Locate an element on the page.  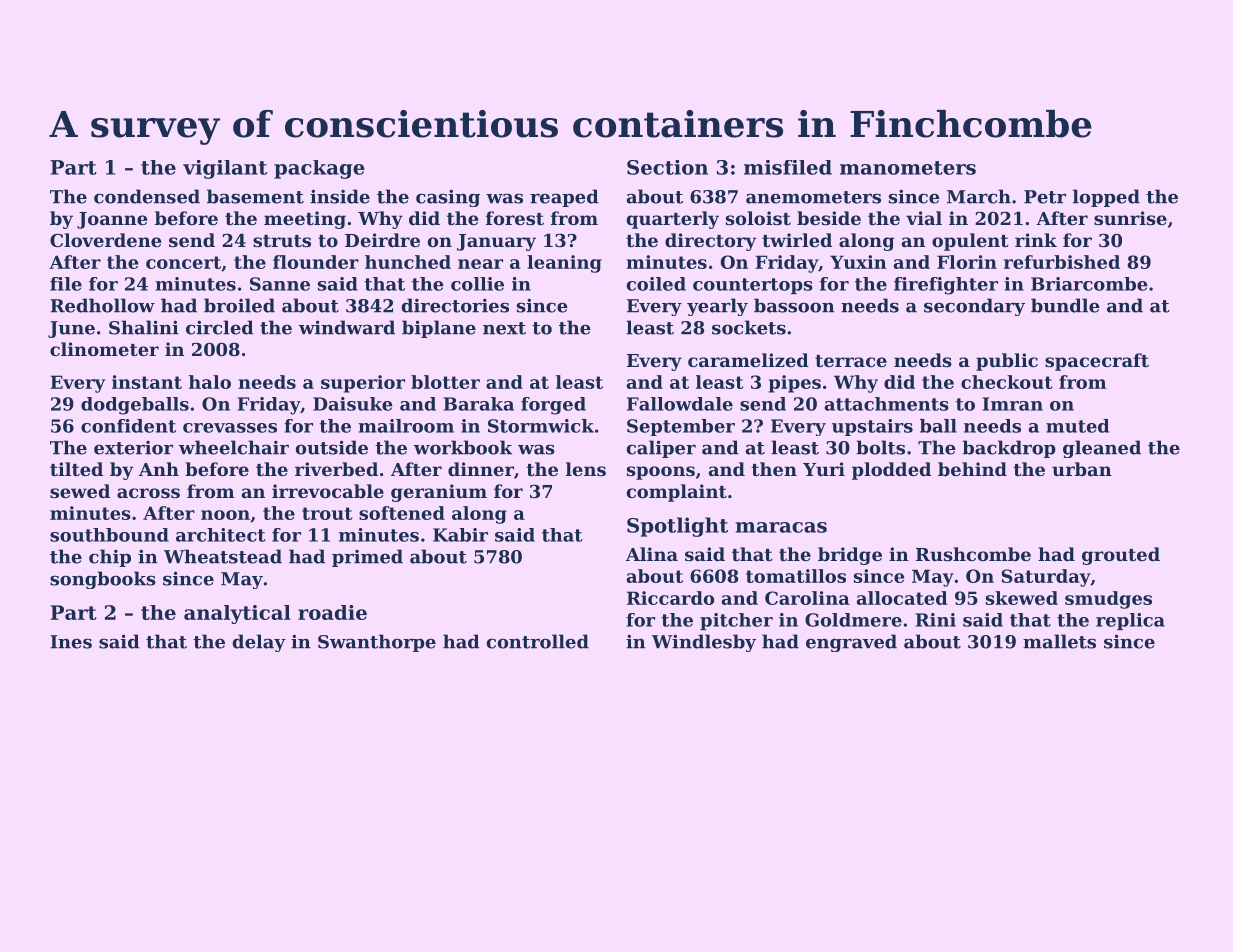
manometers is located at coordinates (908, 168).
